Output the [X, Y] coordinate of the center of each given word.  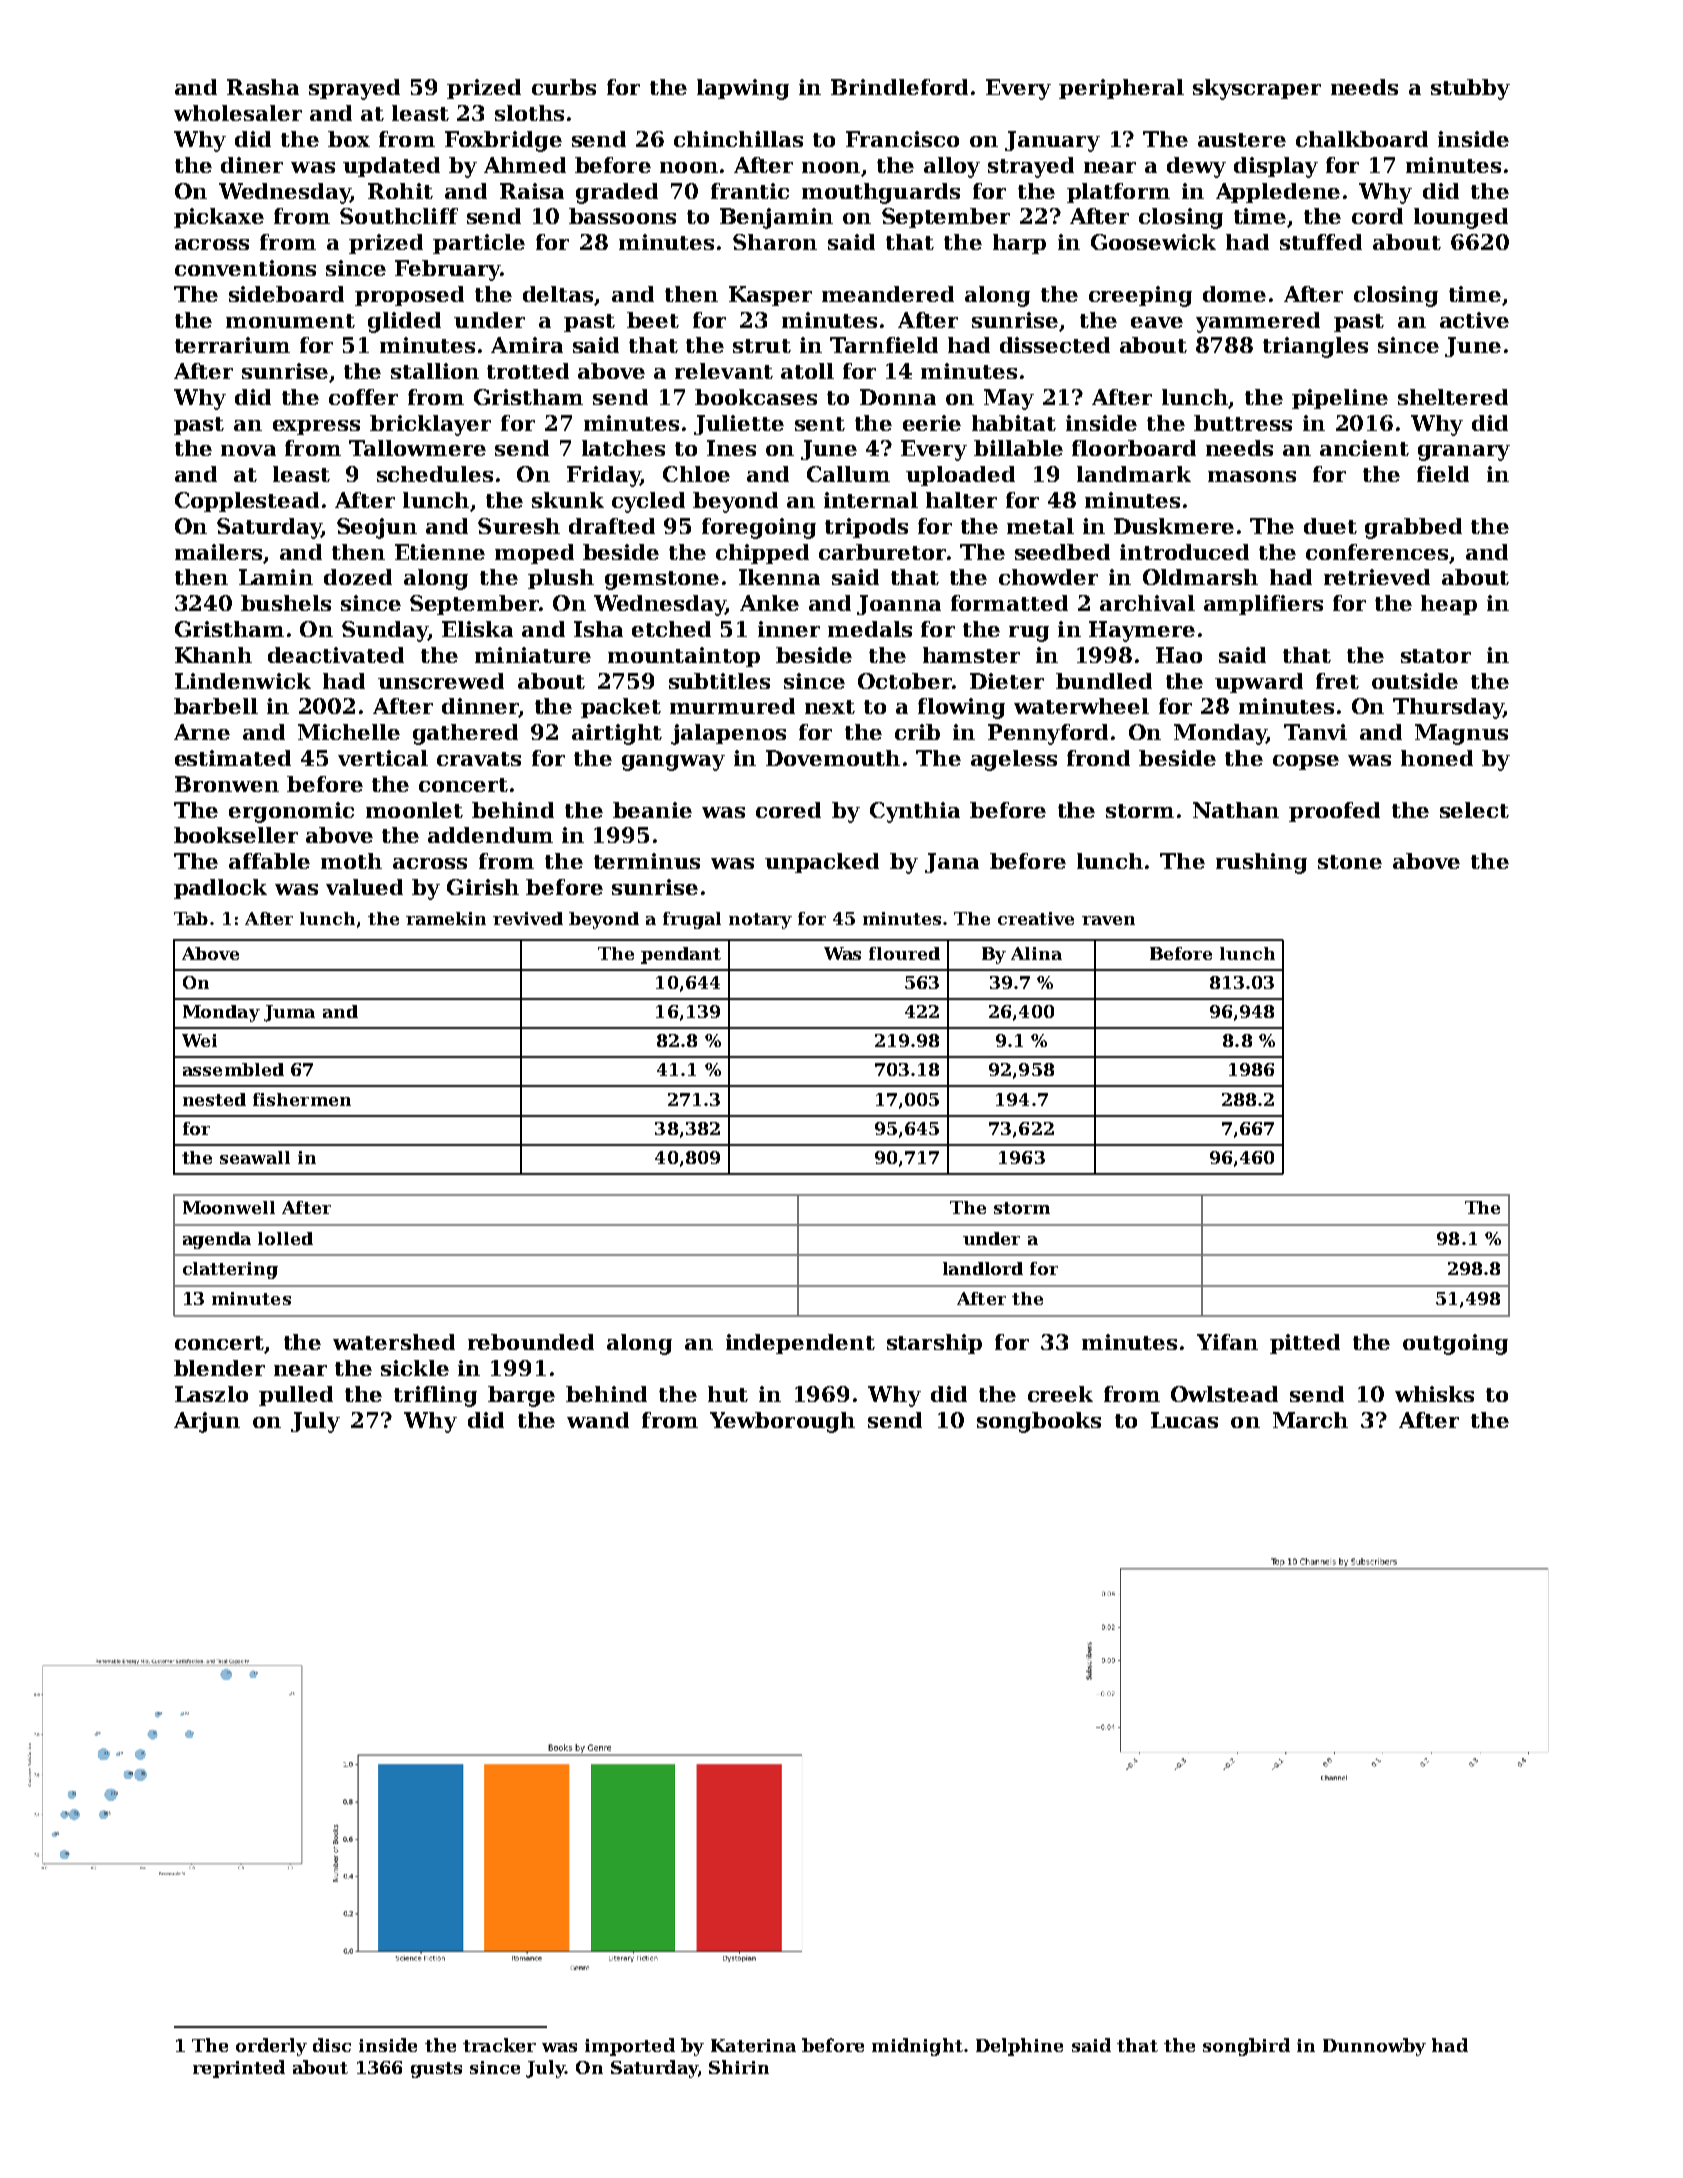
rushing [1261, 863]
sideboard [286, 294]
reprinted [239, 2069]
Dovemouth [833, 758]
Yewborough [782, 1422]
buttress [1243, 423]
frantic [750, 191]
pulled [296, 1396]
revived [528, 918]
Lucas [1184, 1420]
